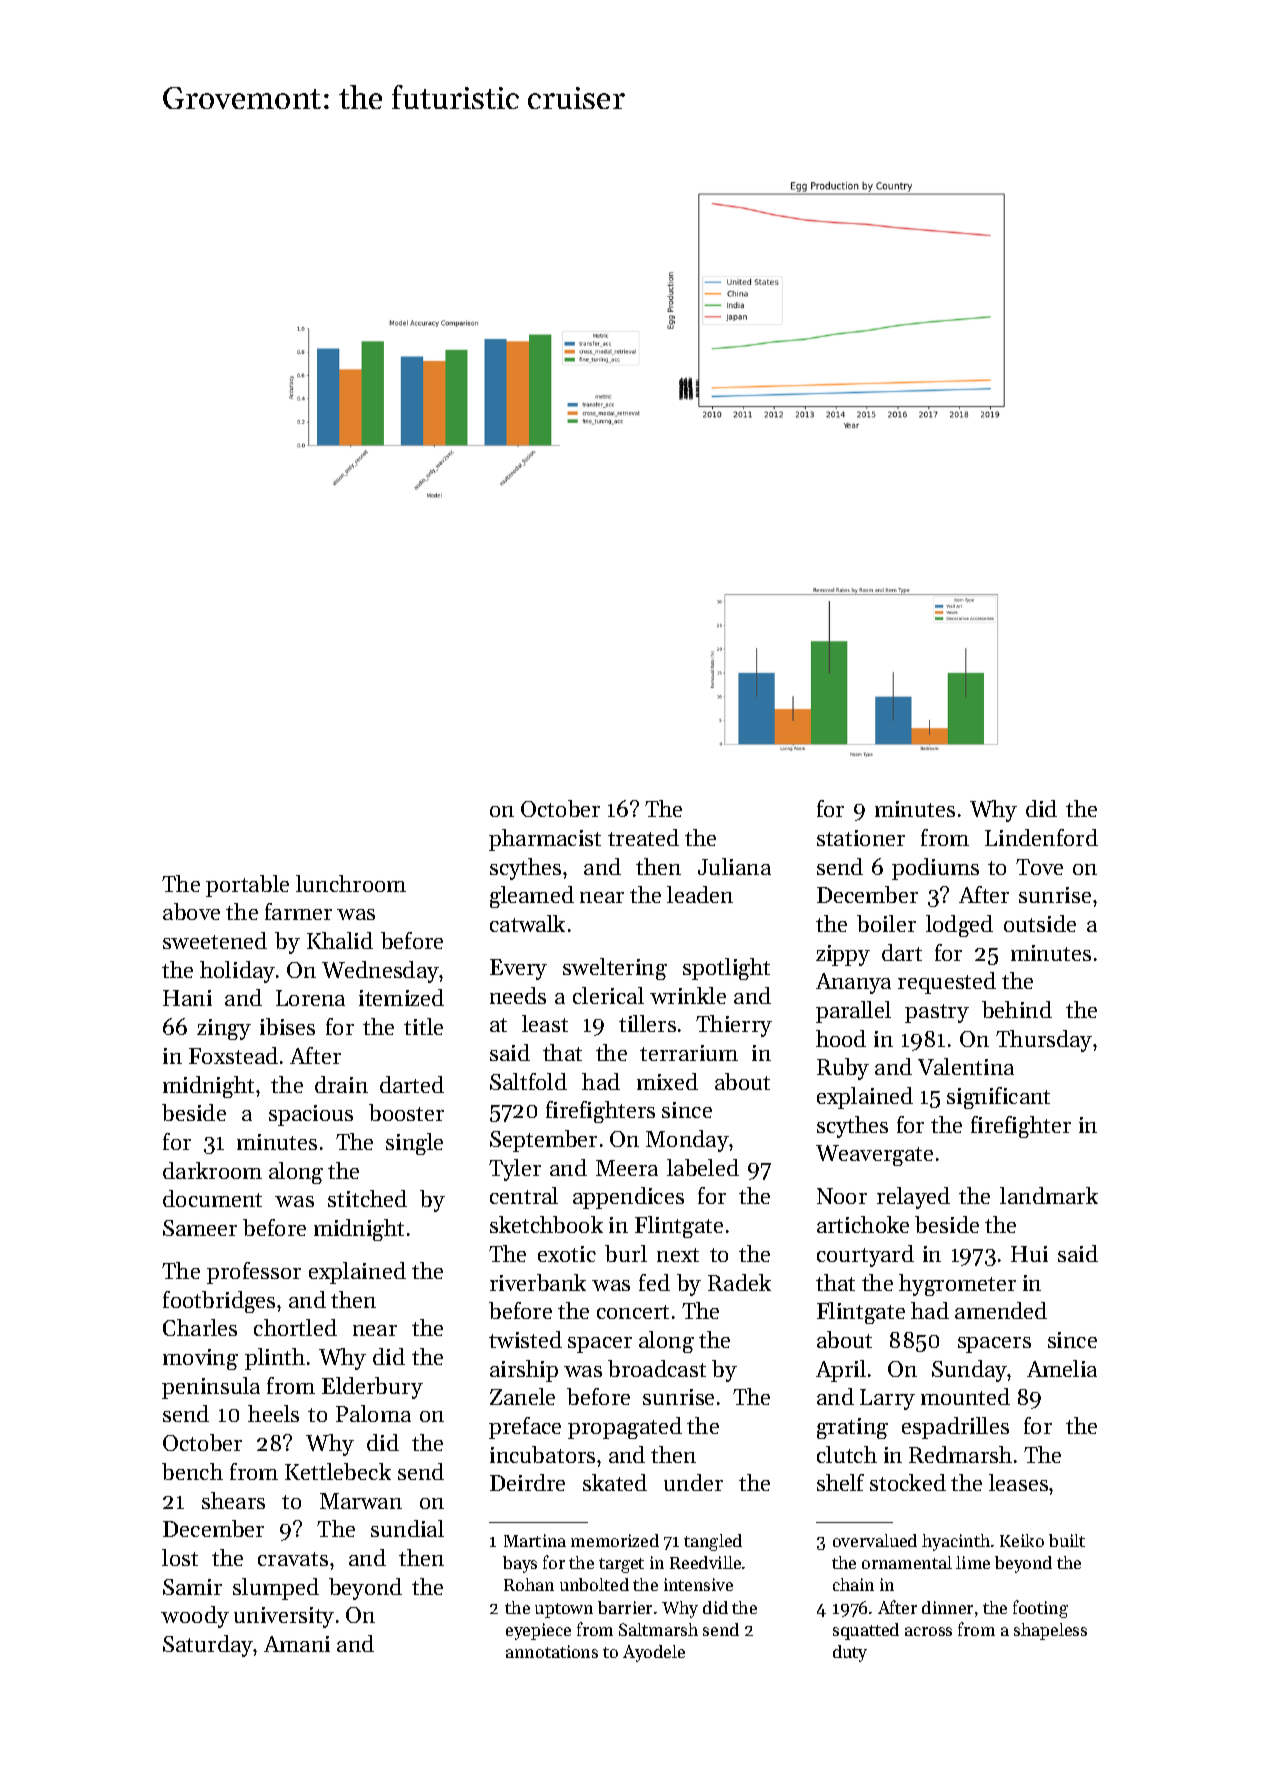 This screenshot has height=1783, width=1261. What do you see at coordinates (1041, 837) in the screenshot?
I see `Lindenford` at bounding box center [1041, 837].
